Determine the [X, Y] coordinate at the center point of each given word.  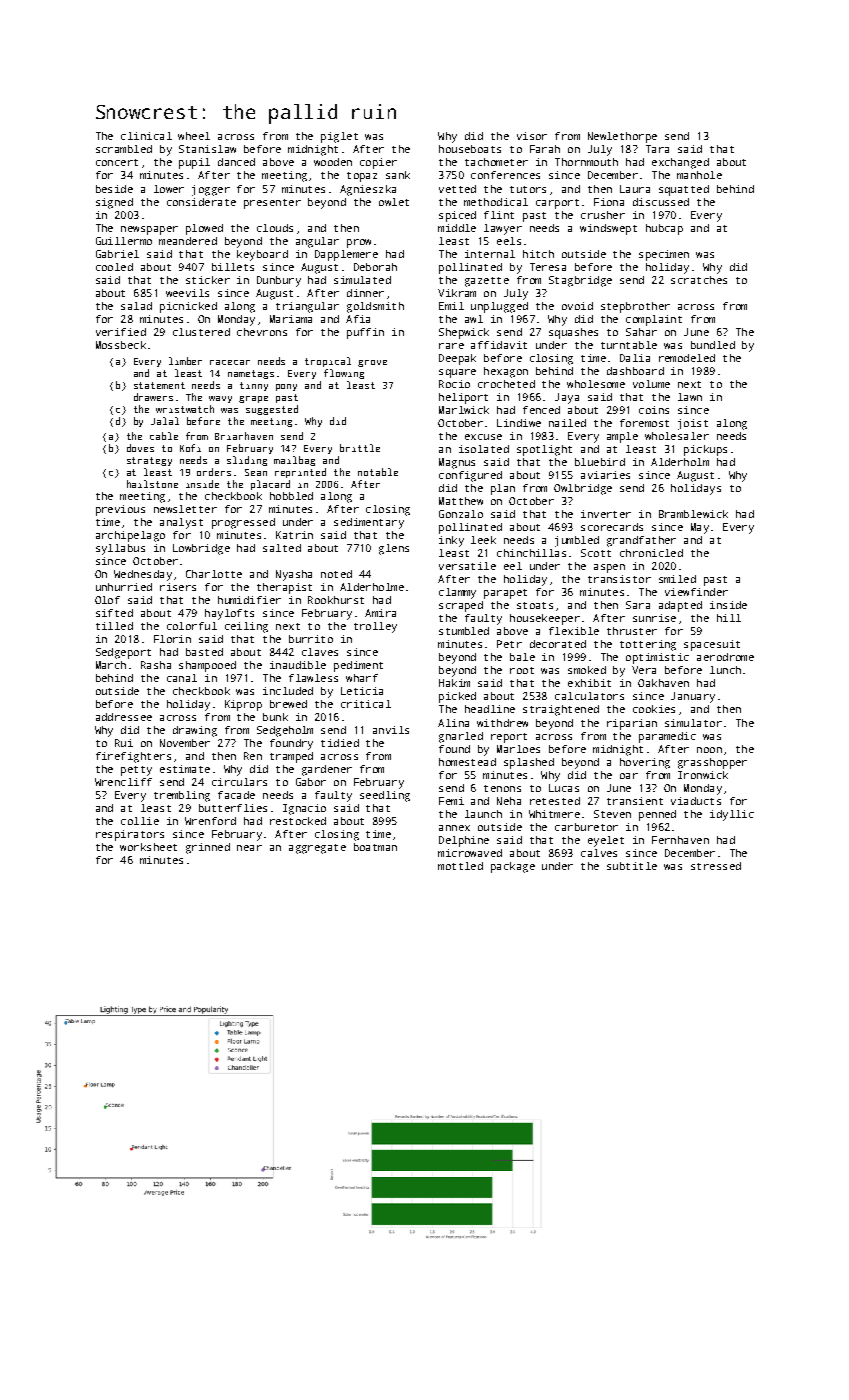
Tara [657, 149]
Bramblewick [693, 514]
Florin [172, 639]
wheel [194, 136]
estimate [185, 769]
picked [457, 697]
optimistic [657, 658]
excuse [483, 437]
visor [532, 136]
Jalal [165, 421]
